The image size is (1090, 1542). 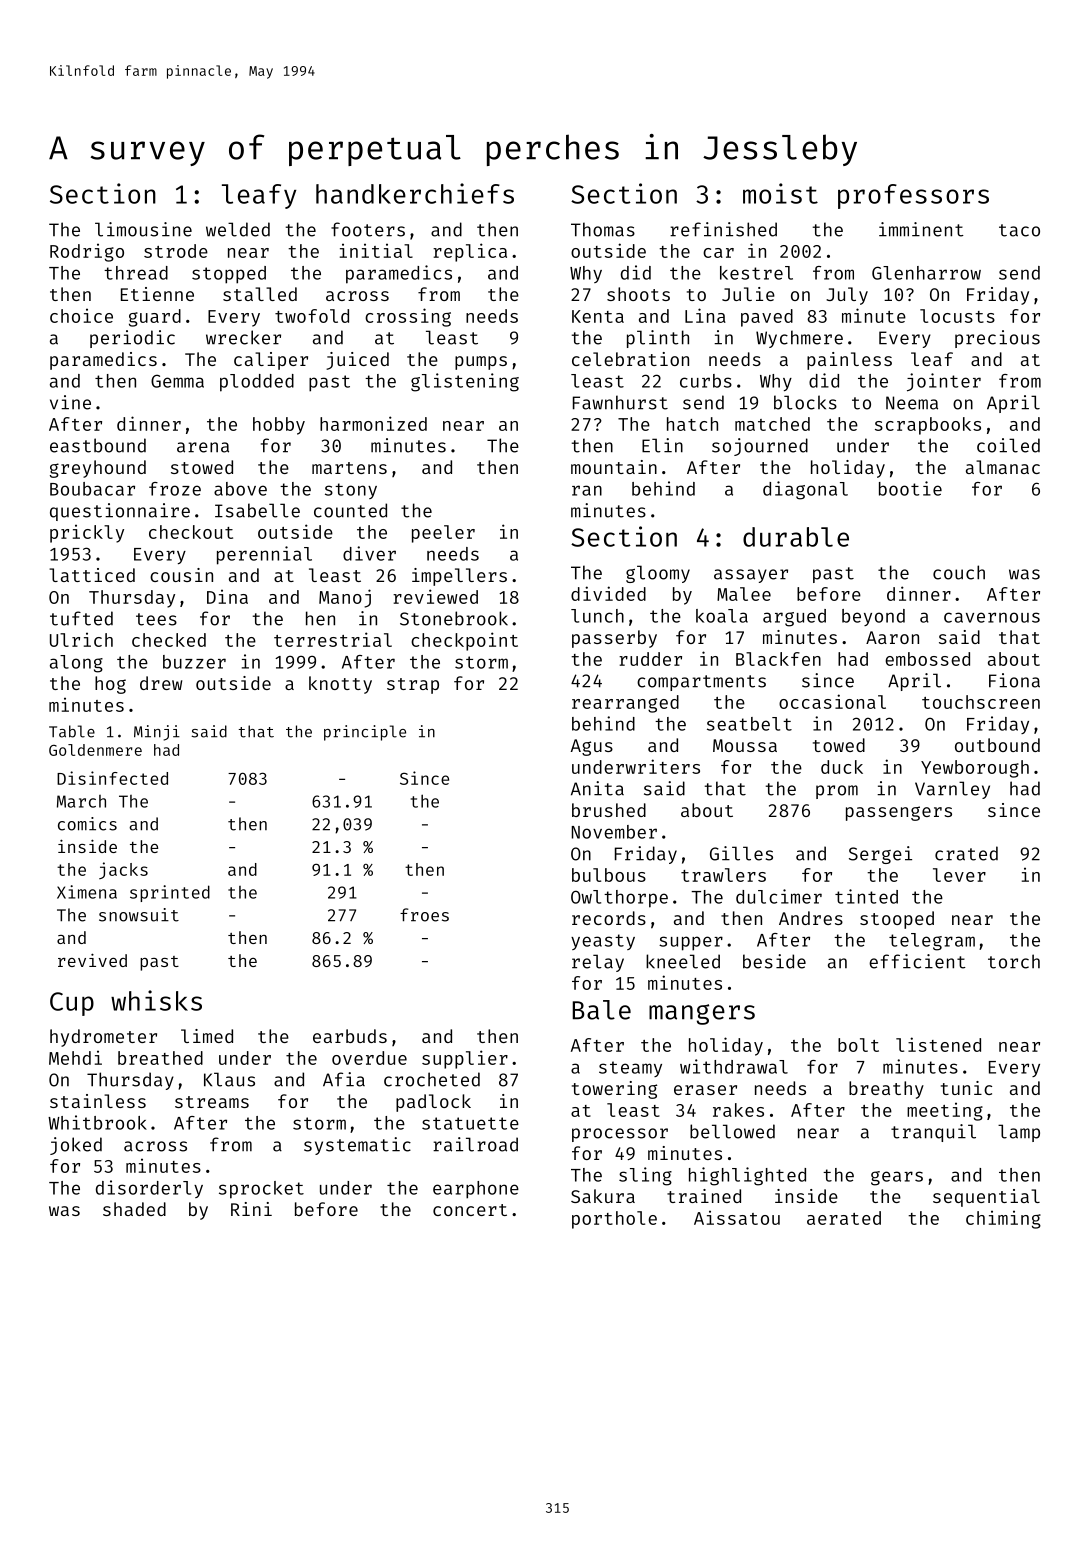 What do you see at coordinates (603, 229) in the screenshot?
I see `Thomas` at bounding box center [603, 229].
